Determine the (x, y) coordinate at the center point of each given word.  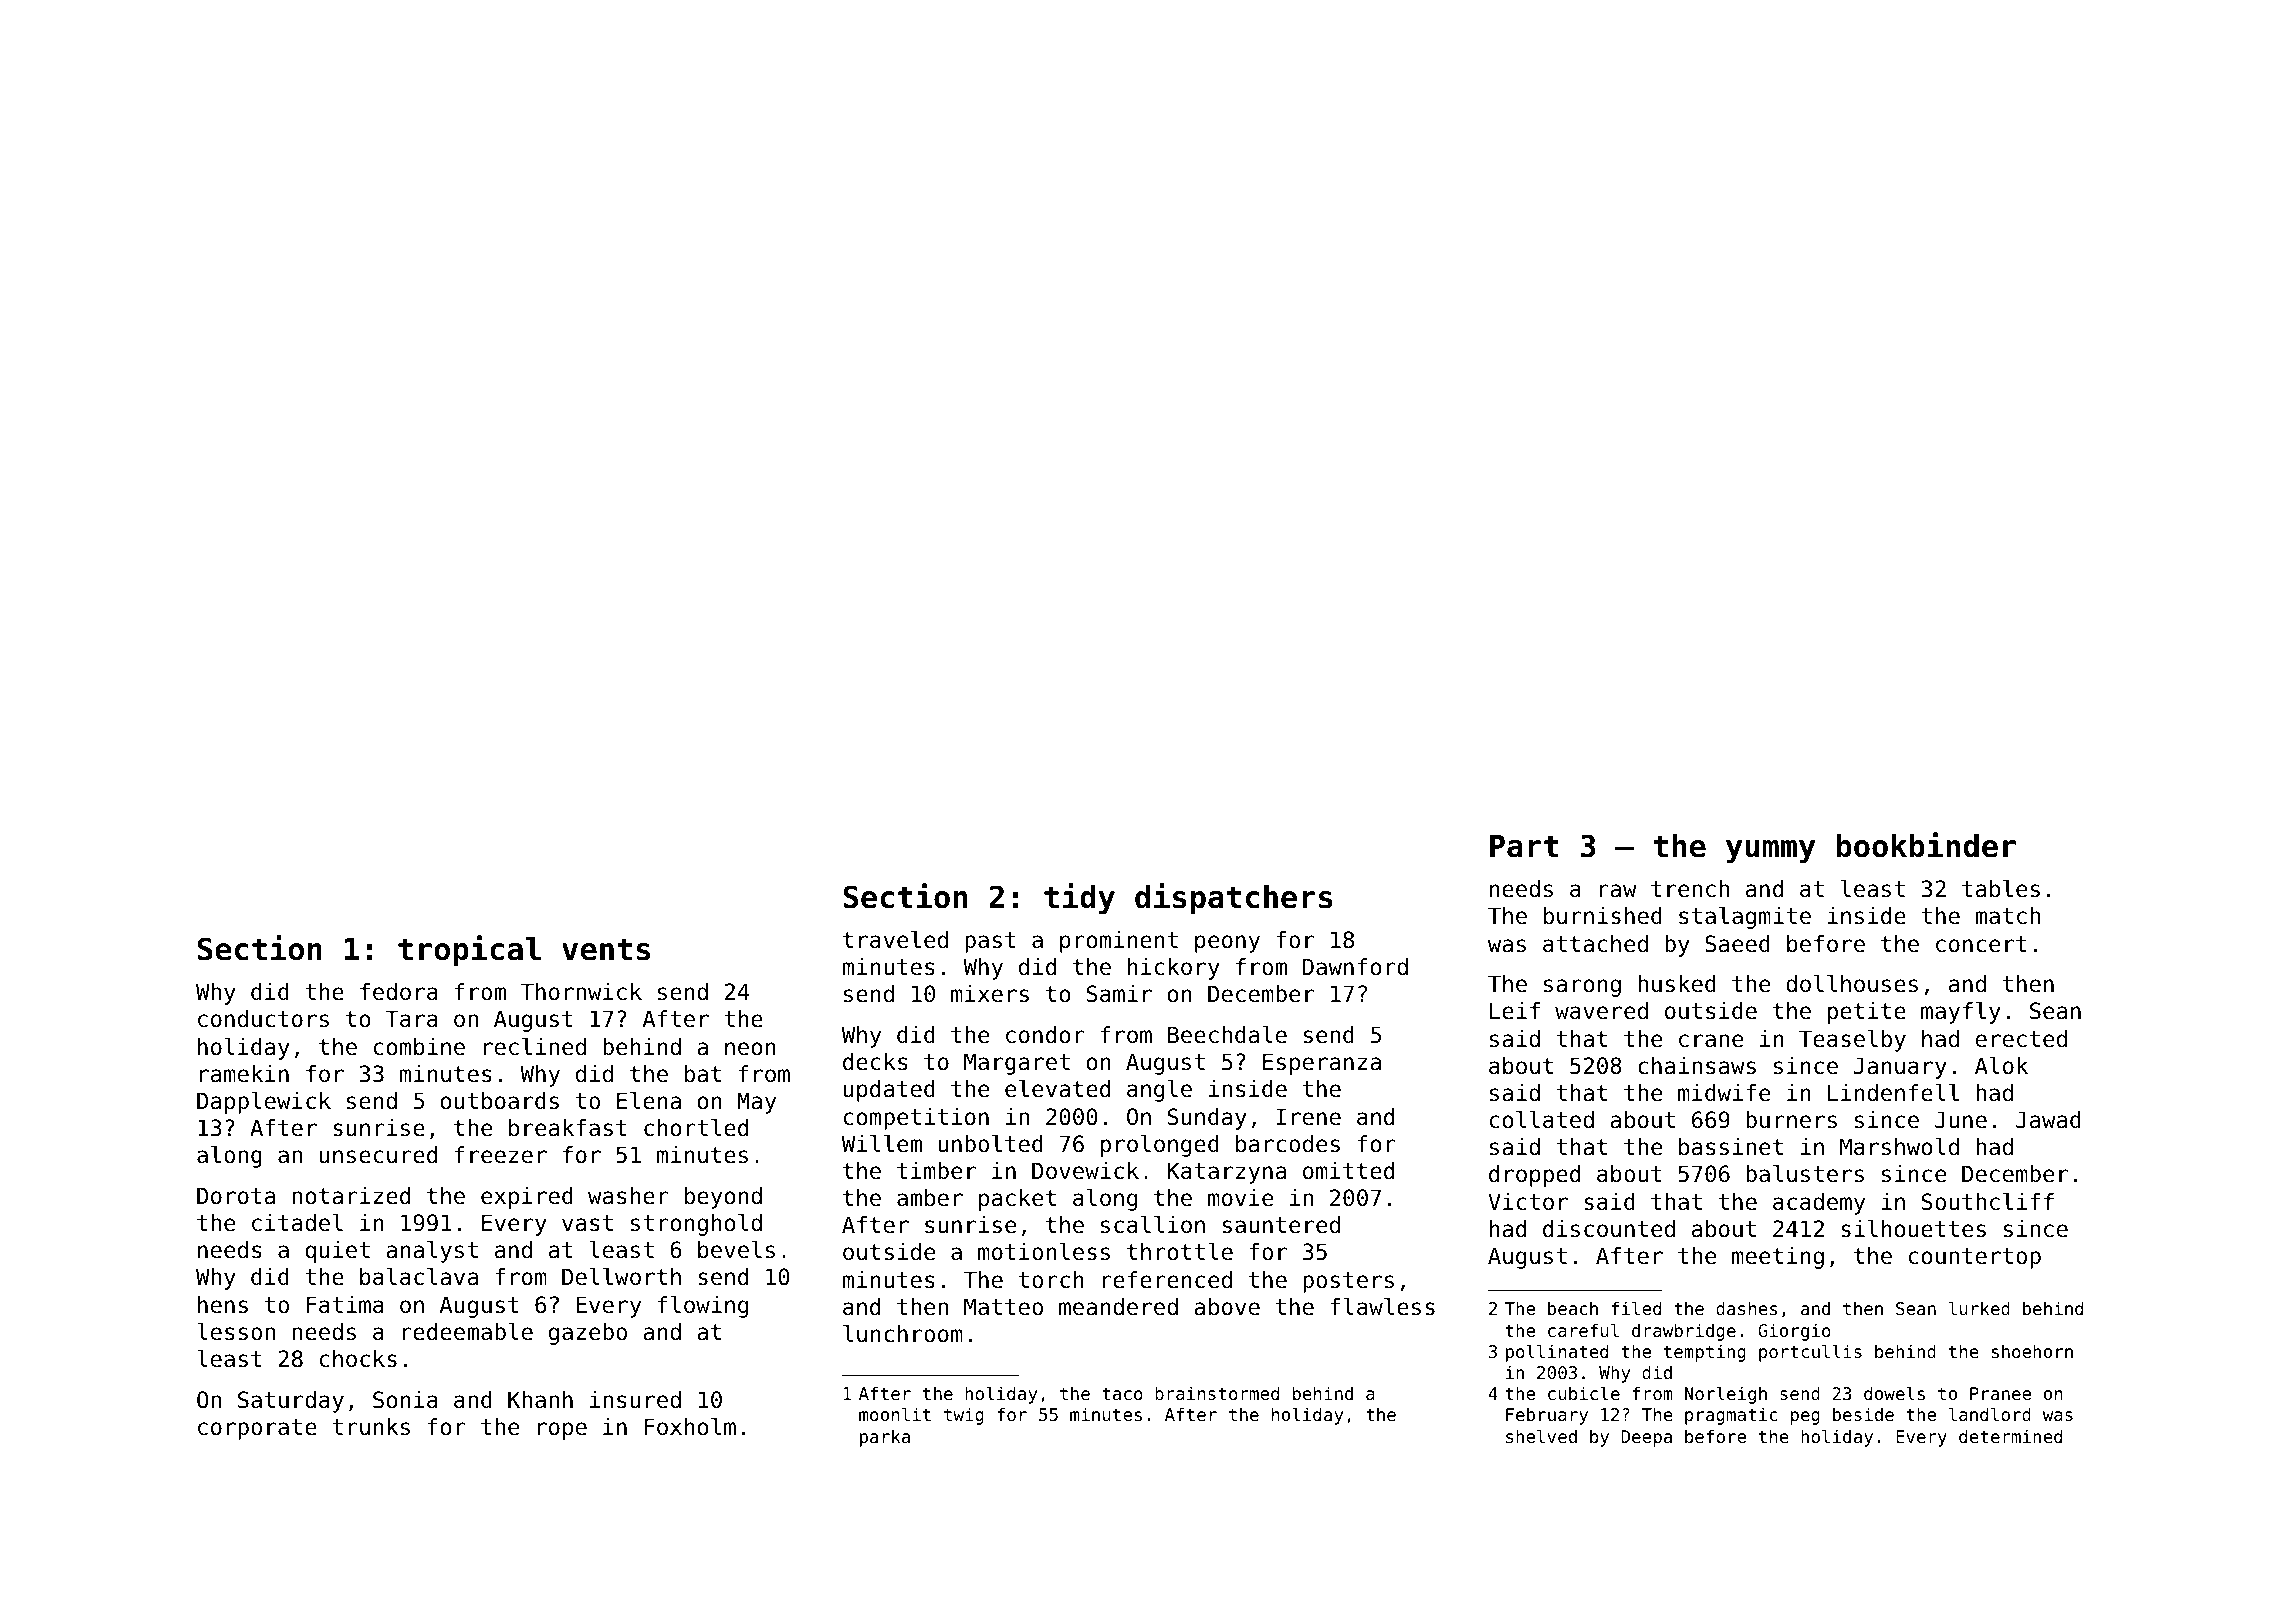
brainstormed (1217, 1393)
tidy (1079, 899)
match (2007, 916)
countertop (1975, 1258)
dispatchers (1234, 899)
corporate (257, 1429)
